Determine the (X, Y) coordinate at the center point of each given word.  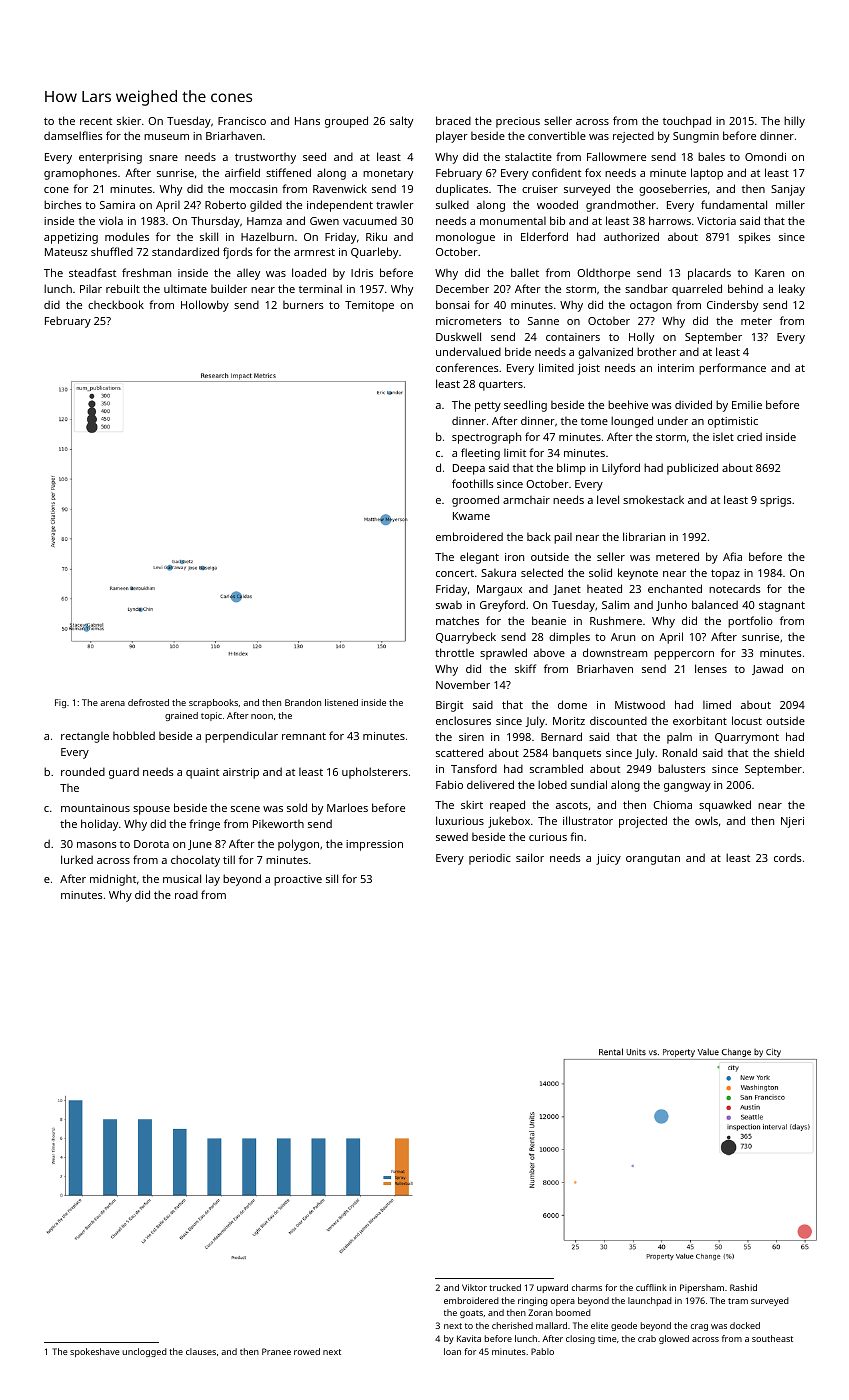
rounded (83, 771)
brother (657, 351)
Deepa (469, 469)
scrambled (556, 768)
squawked (725, 806)
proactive (298, 880)
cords (788, 857)
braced (453, 120)
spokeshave (95, 1352)
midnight (113, 880)
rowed (307, 1351)
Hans (307, 121)
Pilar (91, 289)
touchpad (687, 122)
